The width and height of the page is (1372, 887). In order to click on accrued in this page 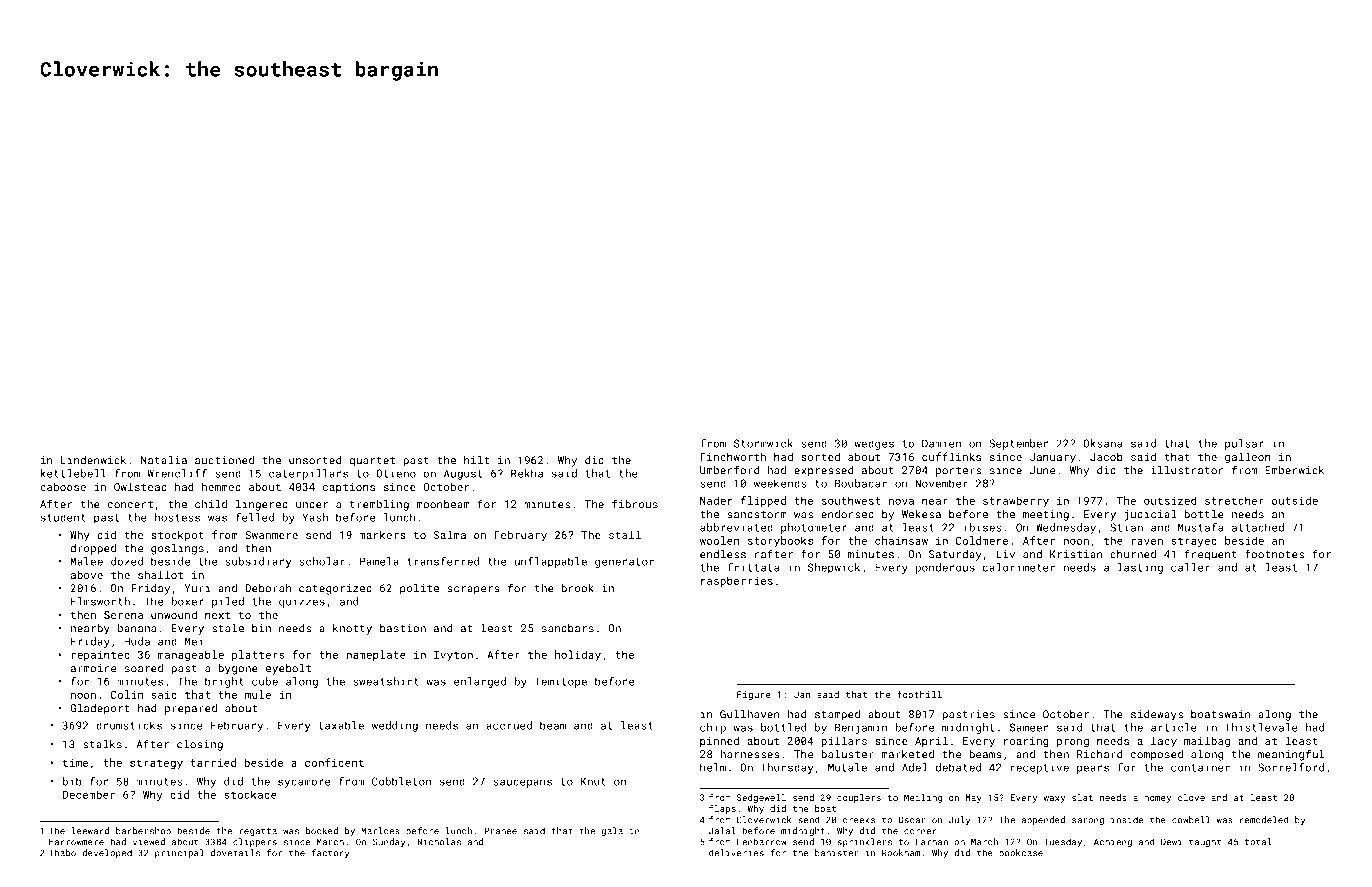, I will do `click(509, 725)`.
